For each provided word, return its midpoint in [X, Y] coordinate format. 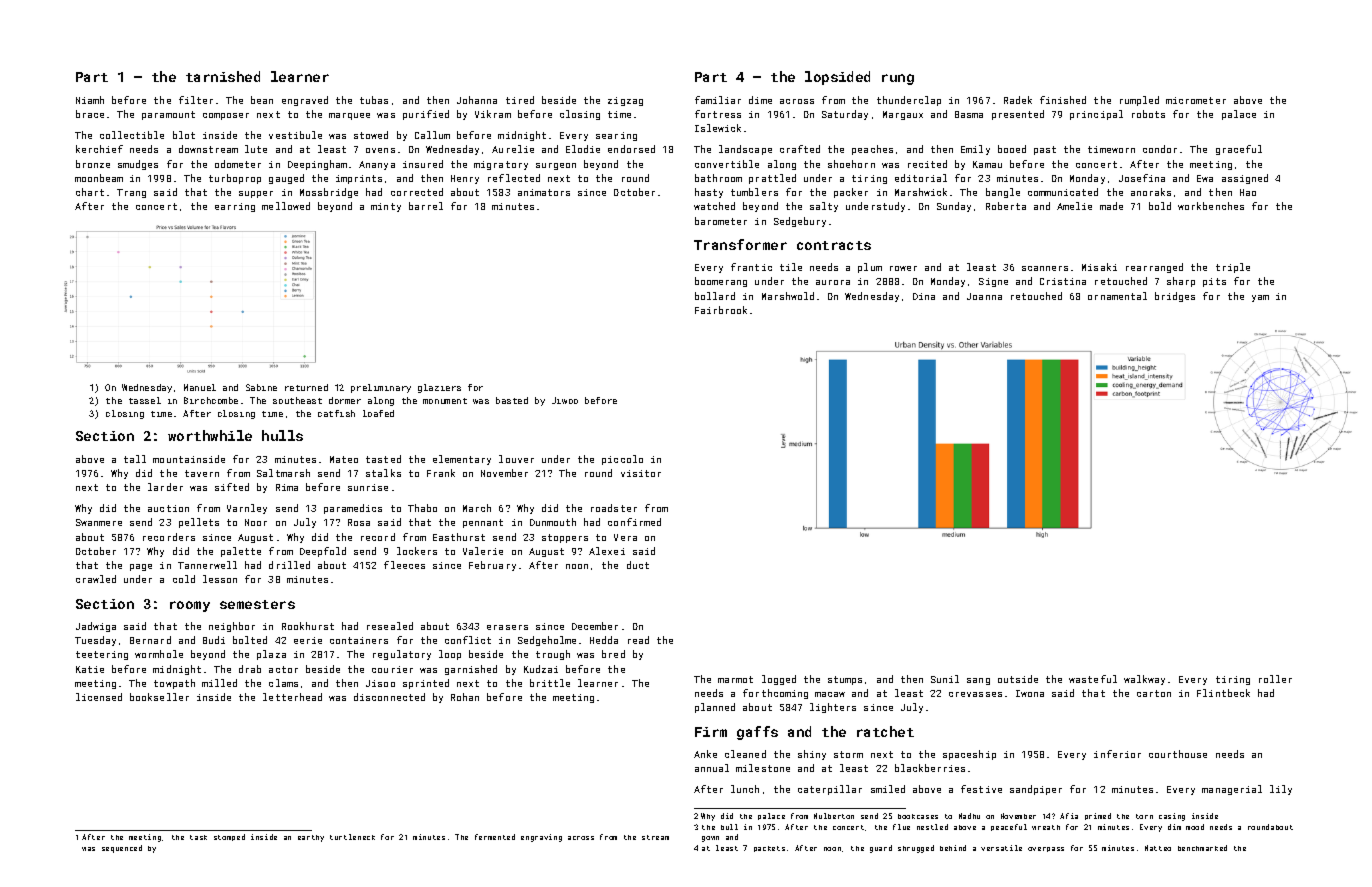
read [638, 640]
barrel [426, 206]
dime [760, 100]
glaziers [439, 388]
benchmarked [1202, 848]
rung [898, 79]
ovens [380, 150]
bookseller [159, 697]
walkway [1144, 680]
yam [1260, 298]
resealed [390, 626]
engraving [541, 838]
